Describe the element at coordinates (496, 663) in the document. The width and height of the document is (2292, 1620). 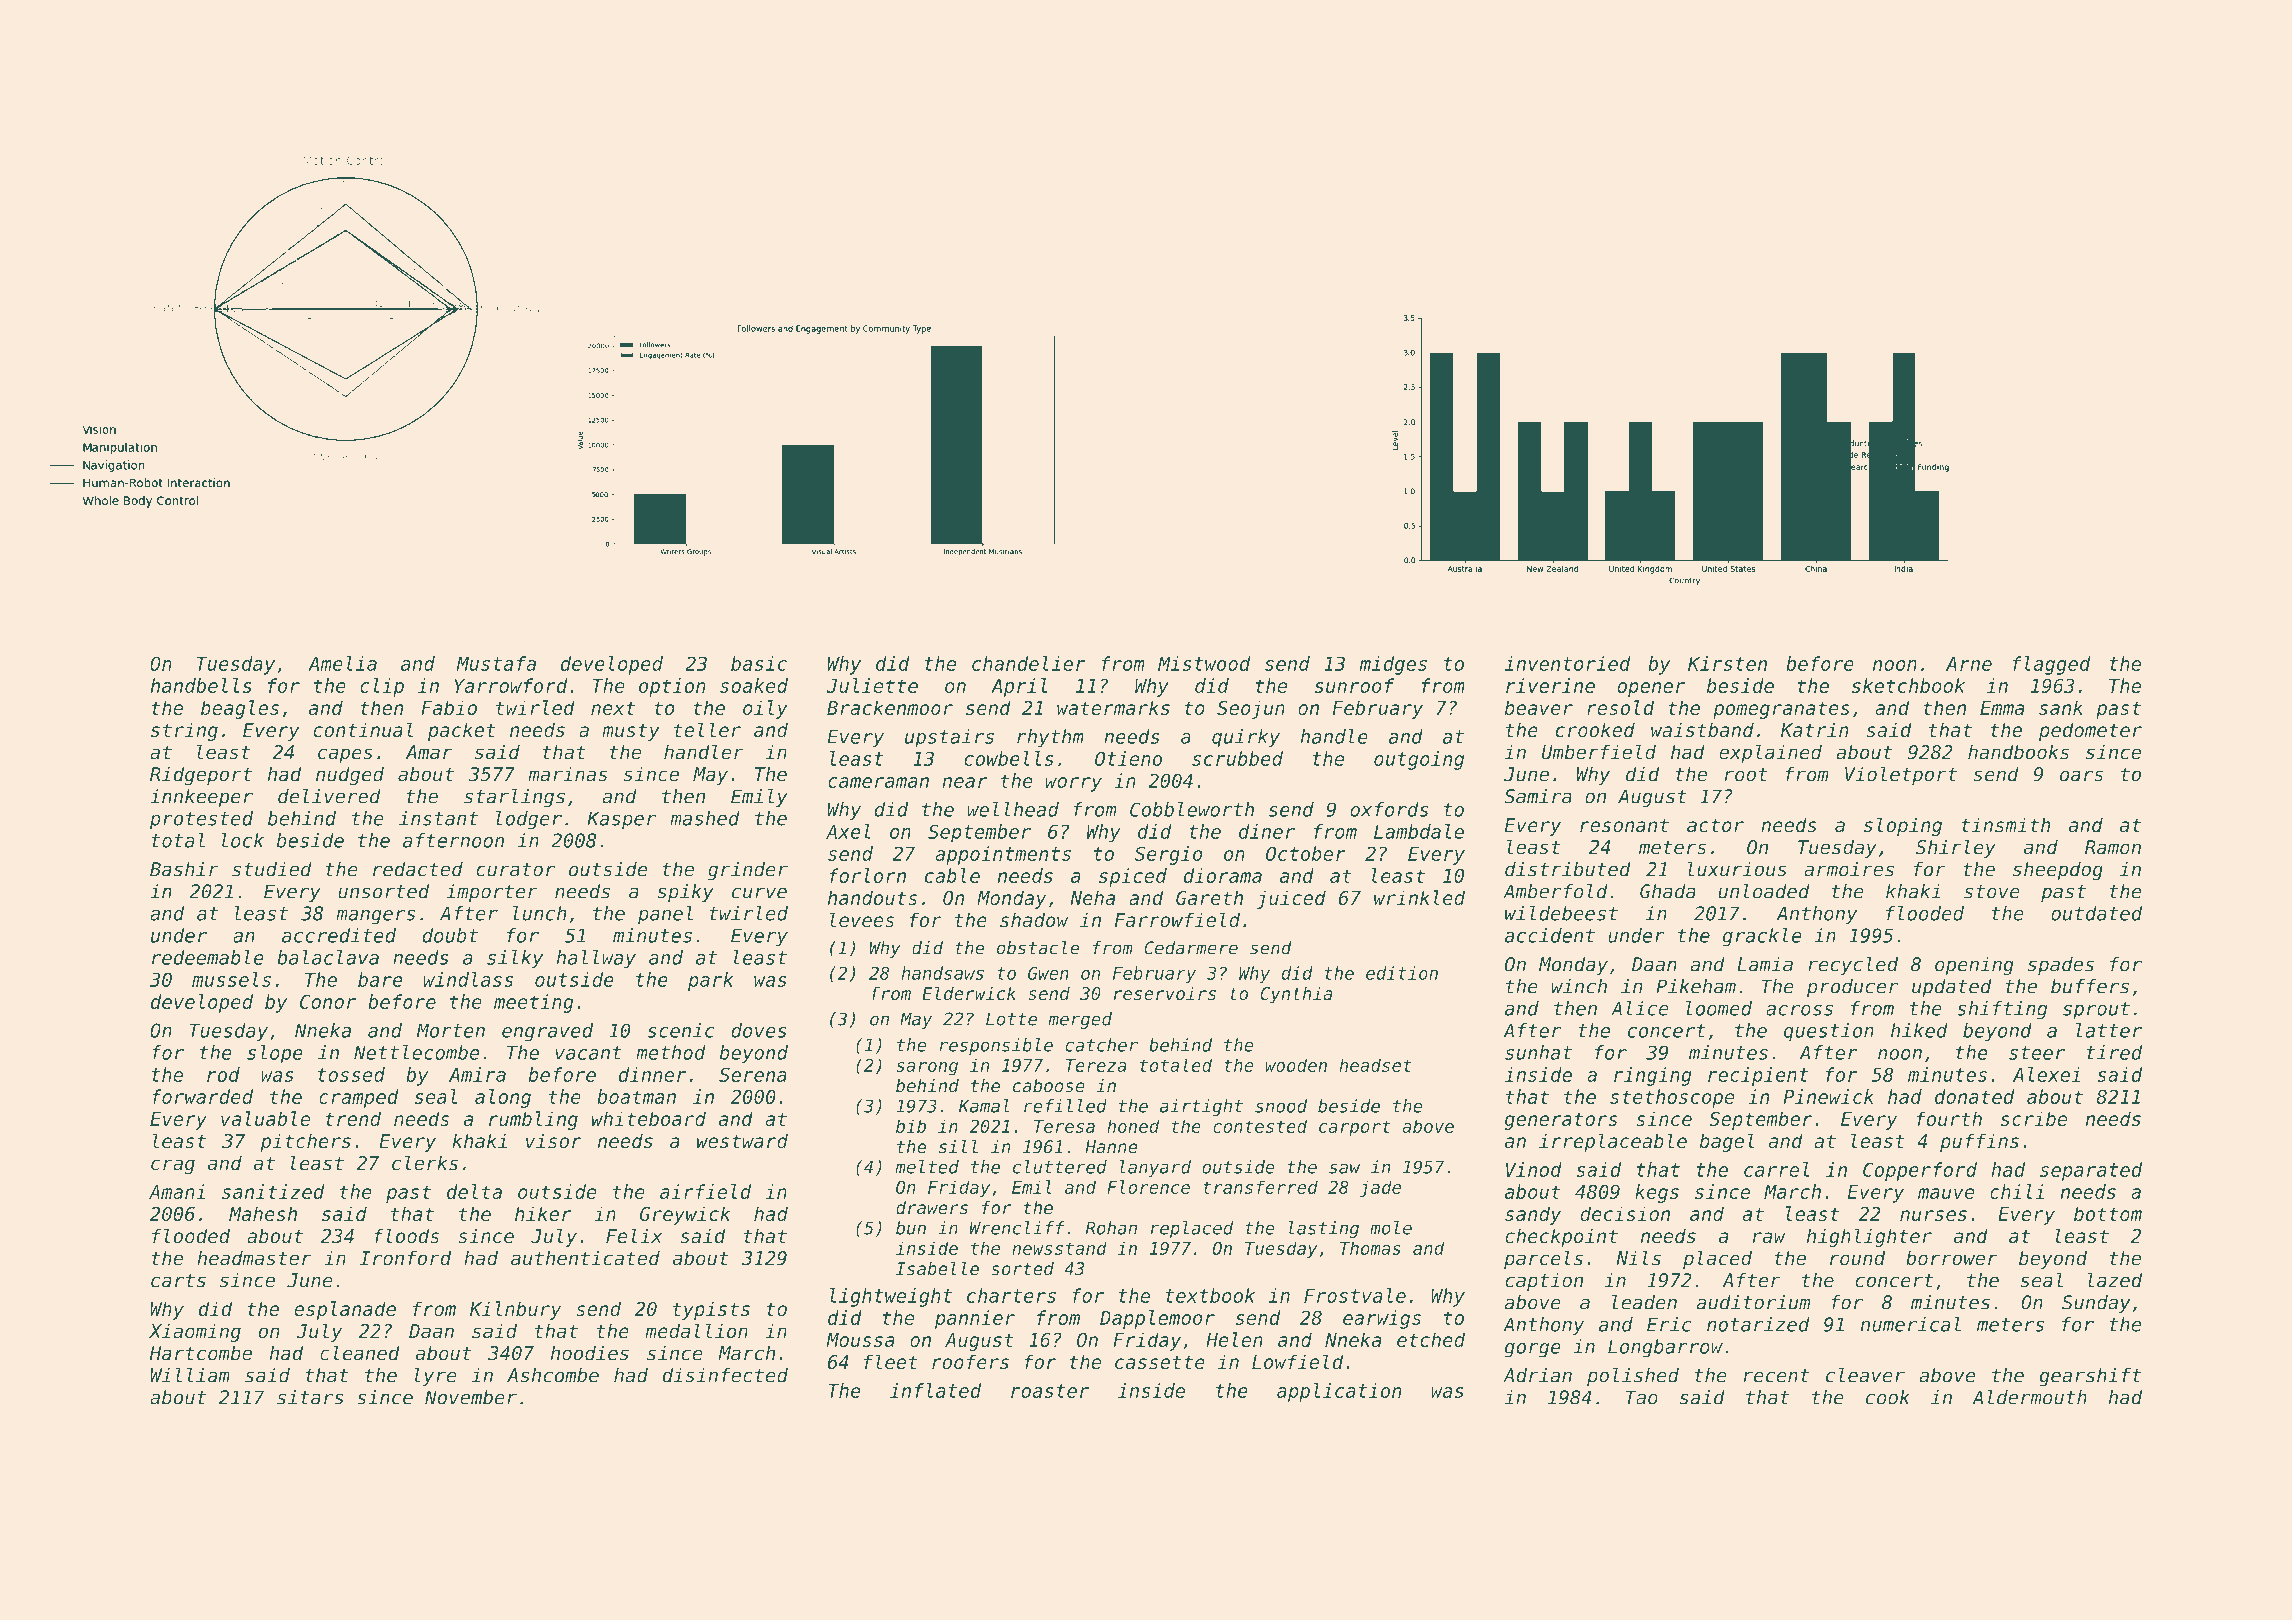
I see `Mustafa` at that location.
